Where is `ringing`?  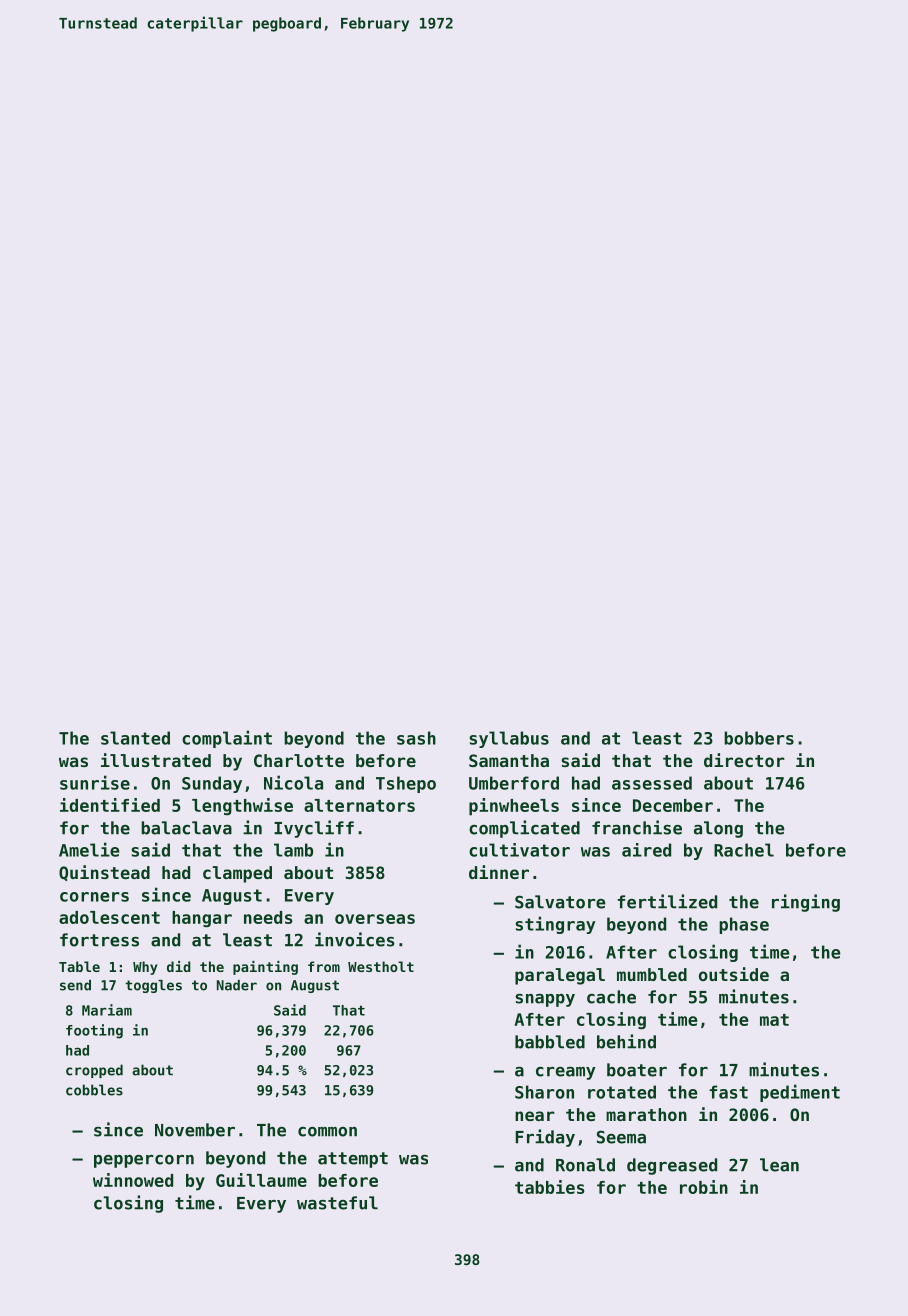
ringing is located at coordinates (806, 903).
